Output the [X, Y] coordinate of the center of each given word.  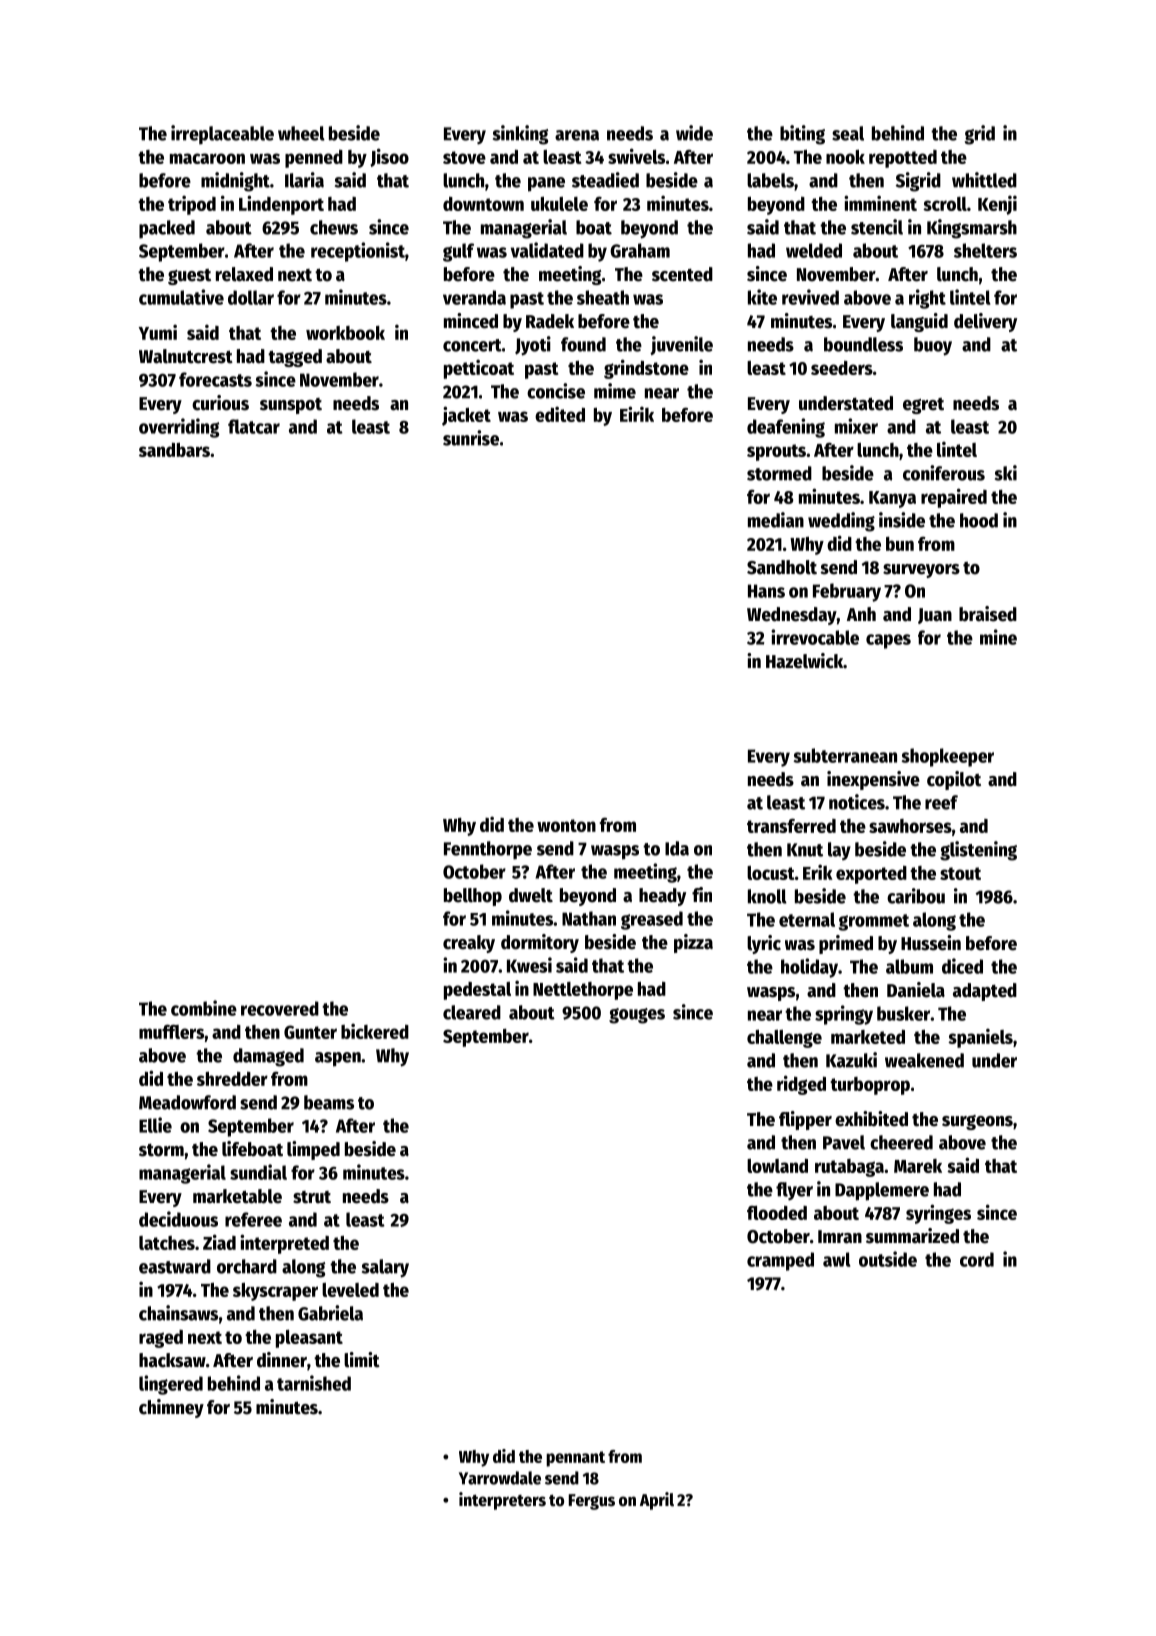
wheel [301, 133]
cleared [472, 1012]
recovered [280, 1008]
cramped [780, 1261]
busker [903, 1013]
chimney [171, 1408]
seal [848, 133]
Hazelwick [804, 661]
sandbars [174, 450]
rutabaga [849, 1168]
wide [694, 133]
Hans [766, 591]
